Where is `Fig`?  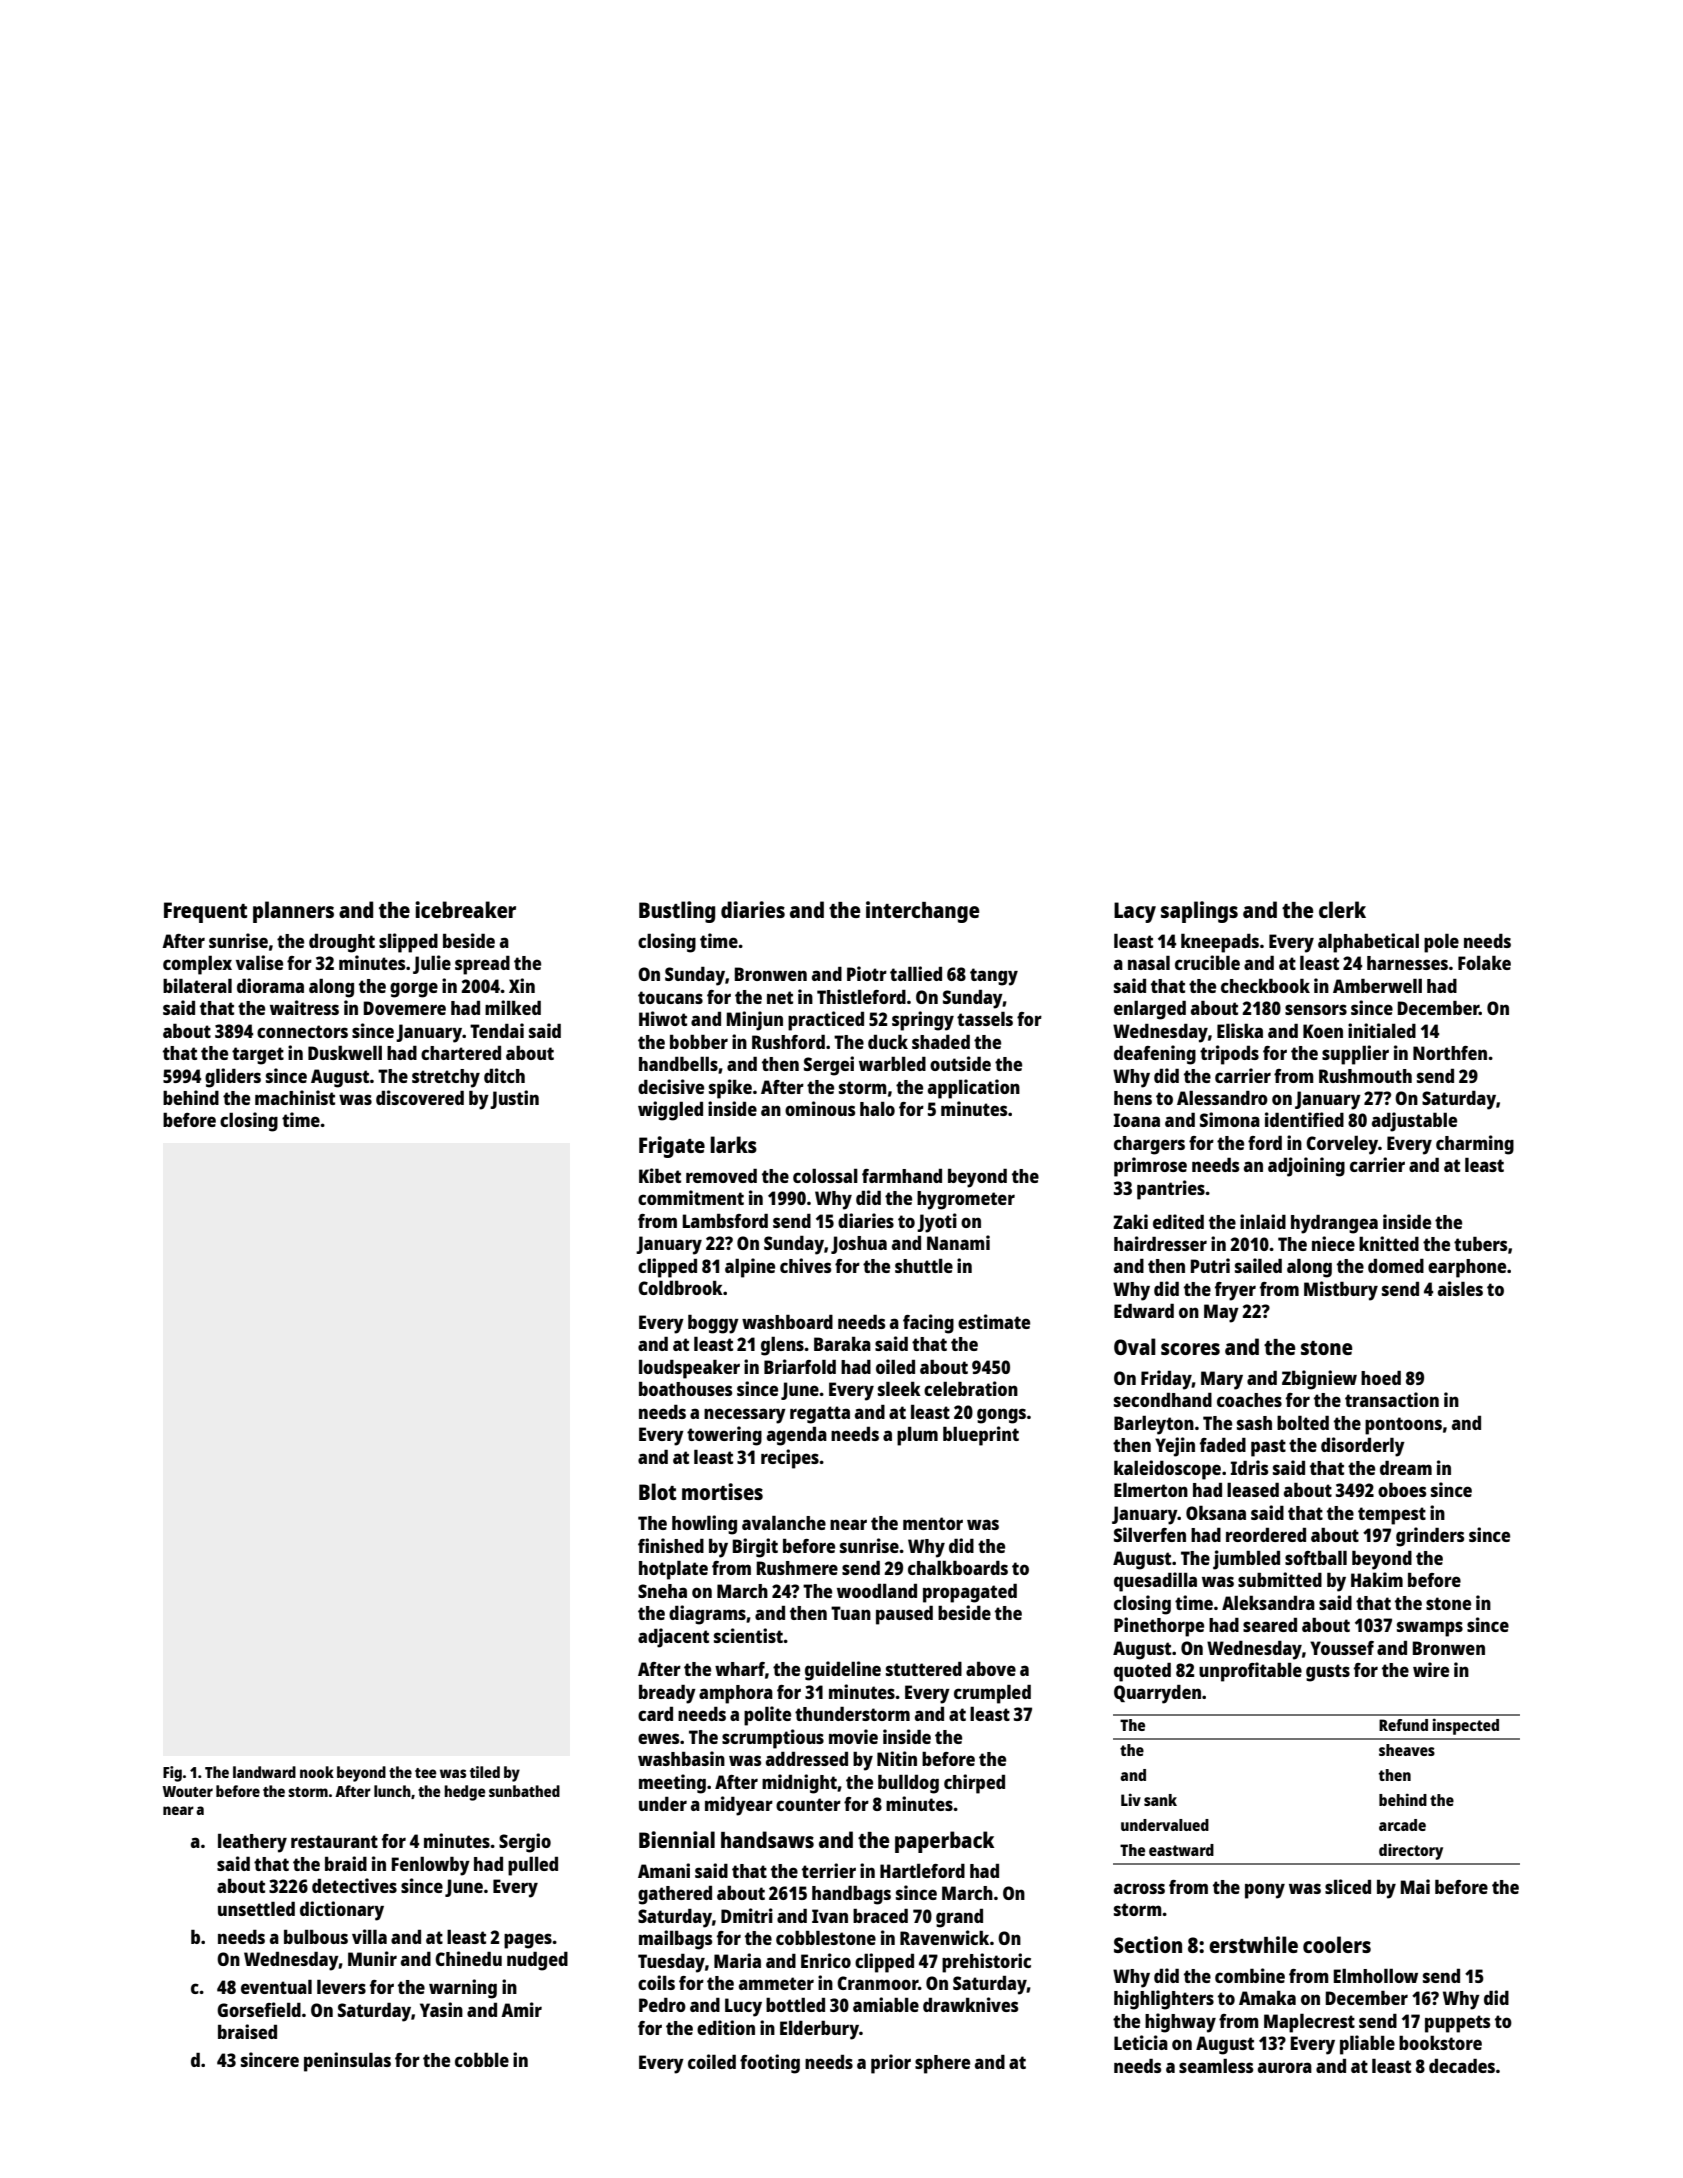 Fig is located at coordinates (172, 1774).
